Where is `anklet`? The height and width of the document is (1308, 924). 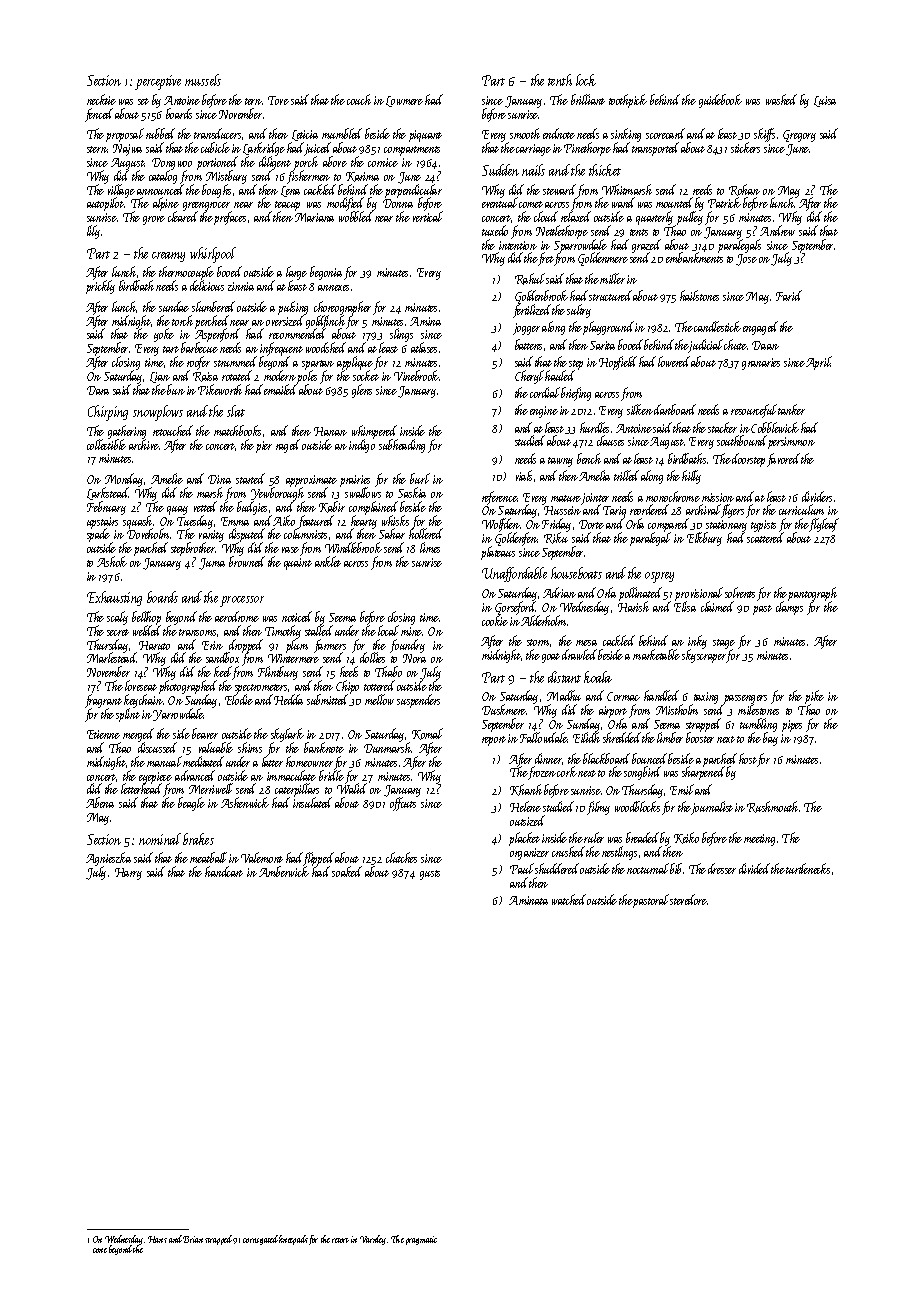 anklet is located at coordinates (328, 561).
